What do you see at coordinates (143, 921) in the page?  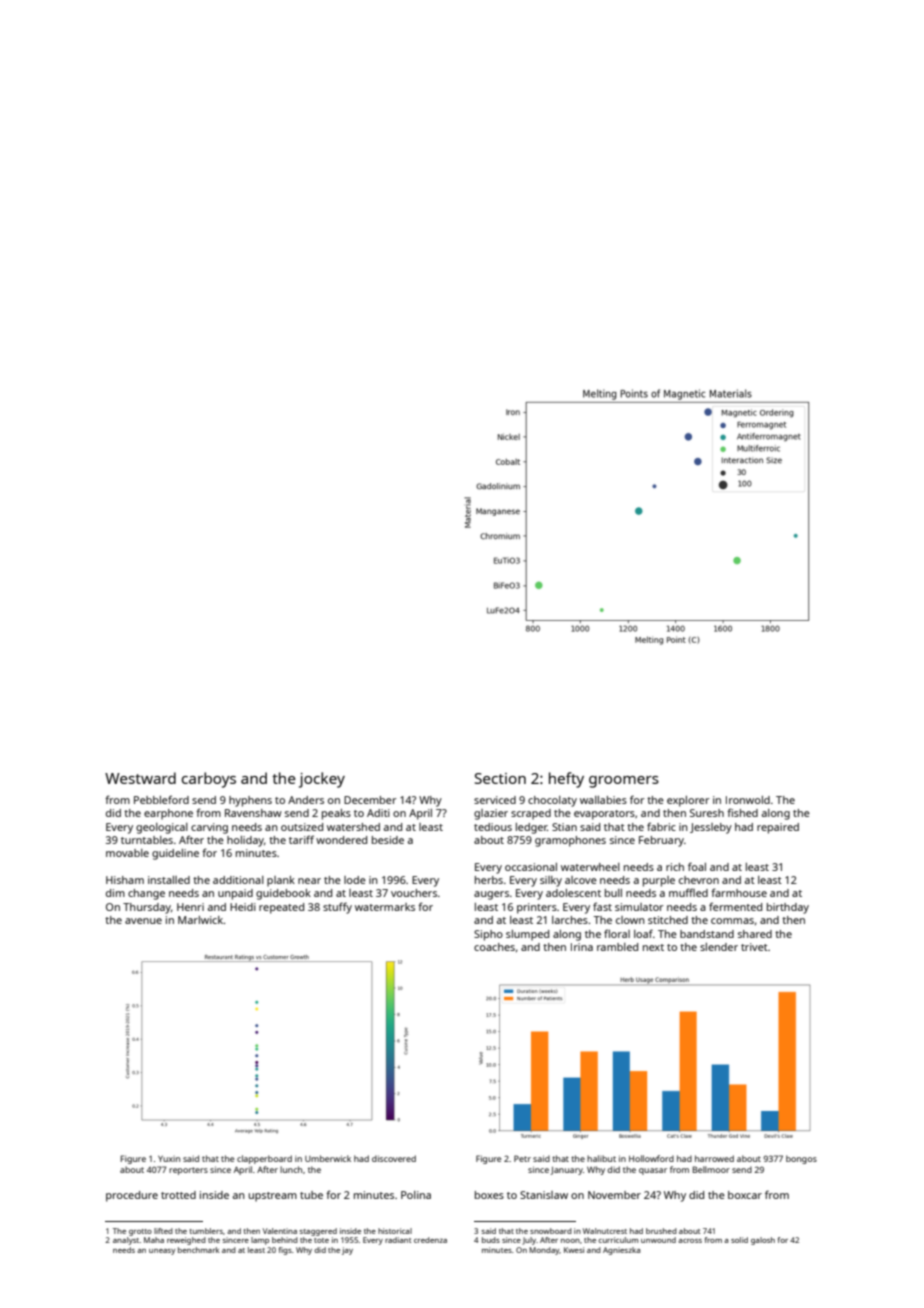 I see `avenue` at bounding box center [143, 921].
